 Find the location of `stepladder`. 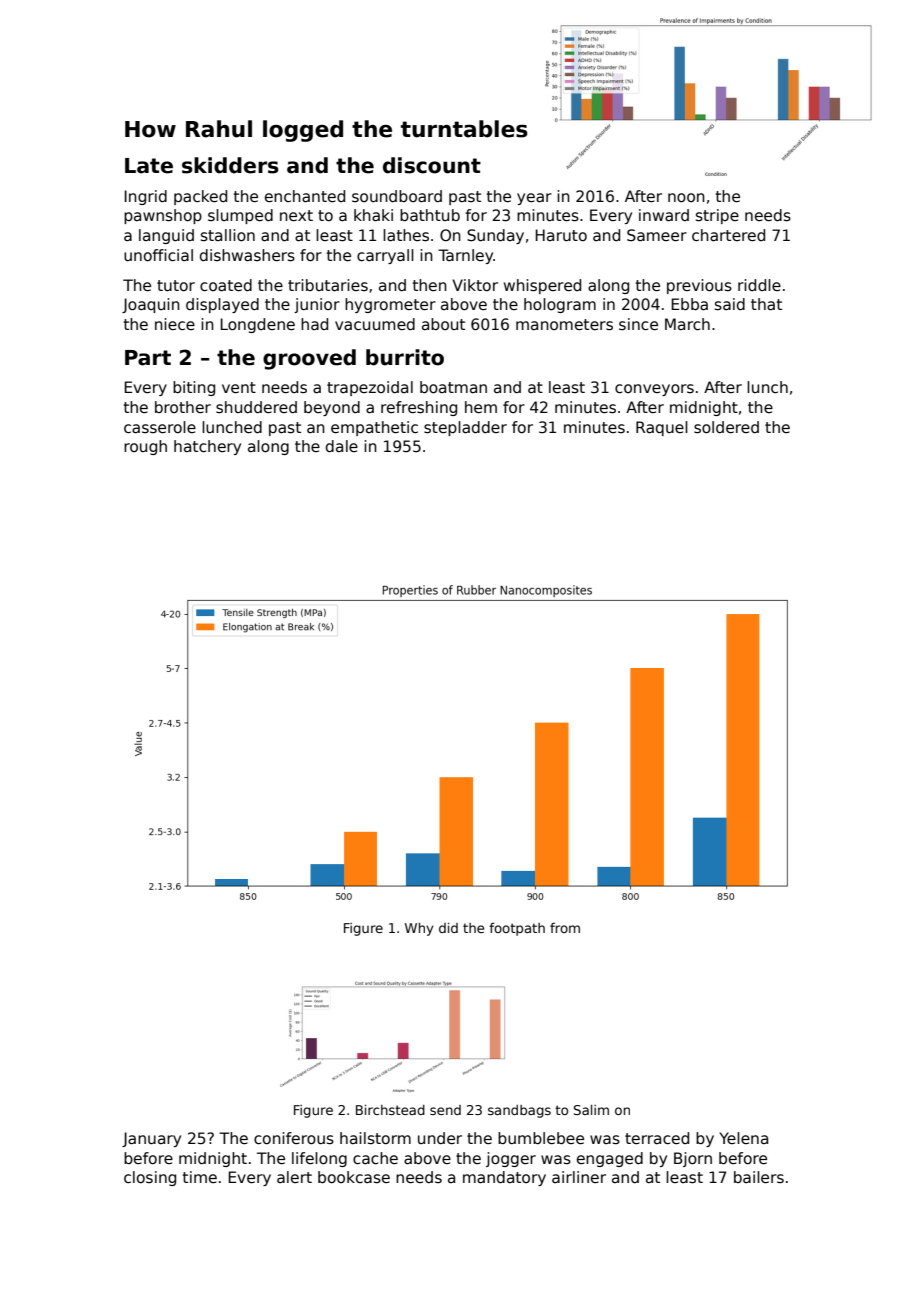

stepladder is located at coordinates (465, 428).
